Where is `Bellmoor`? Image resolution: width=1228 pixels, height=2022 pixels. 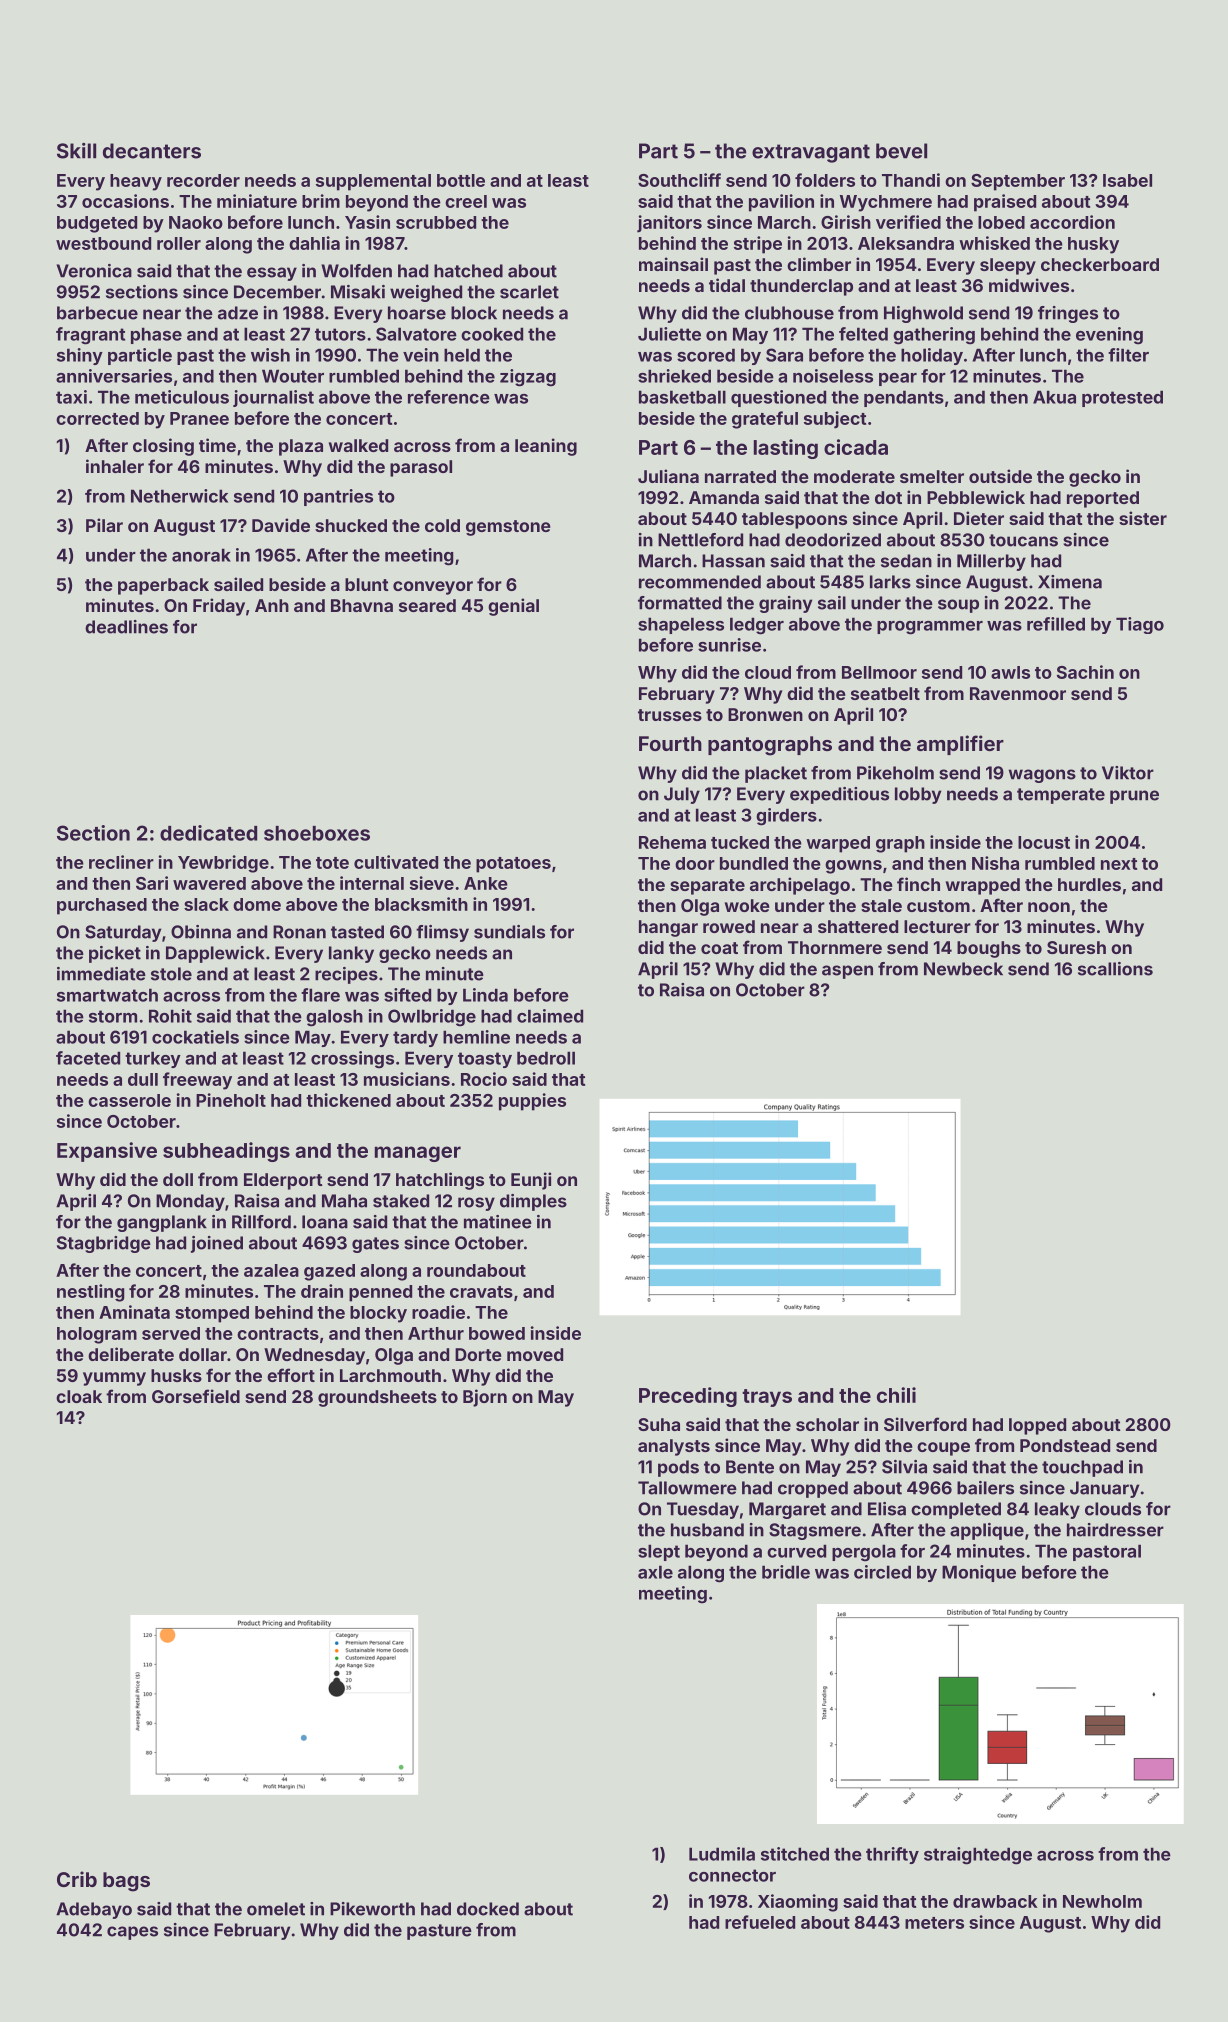 Bellmoor is located at coordinates (879, 672).
